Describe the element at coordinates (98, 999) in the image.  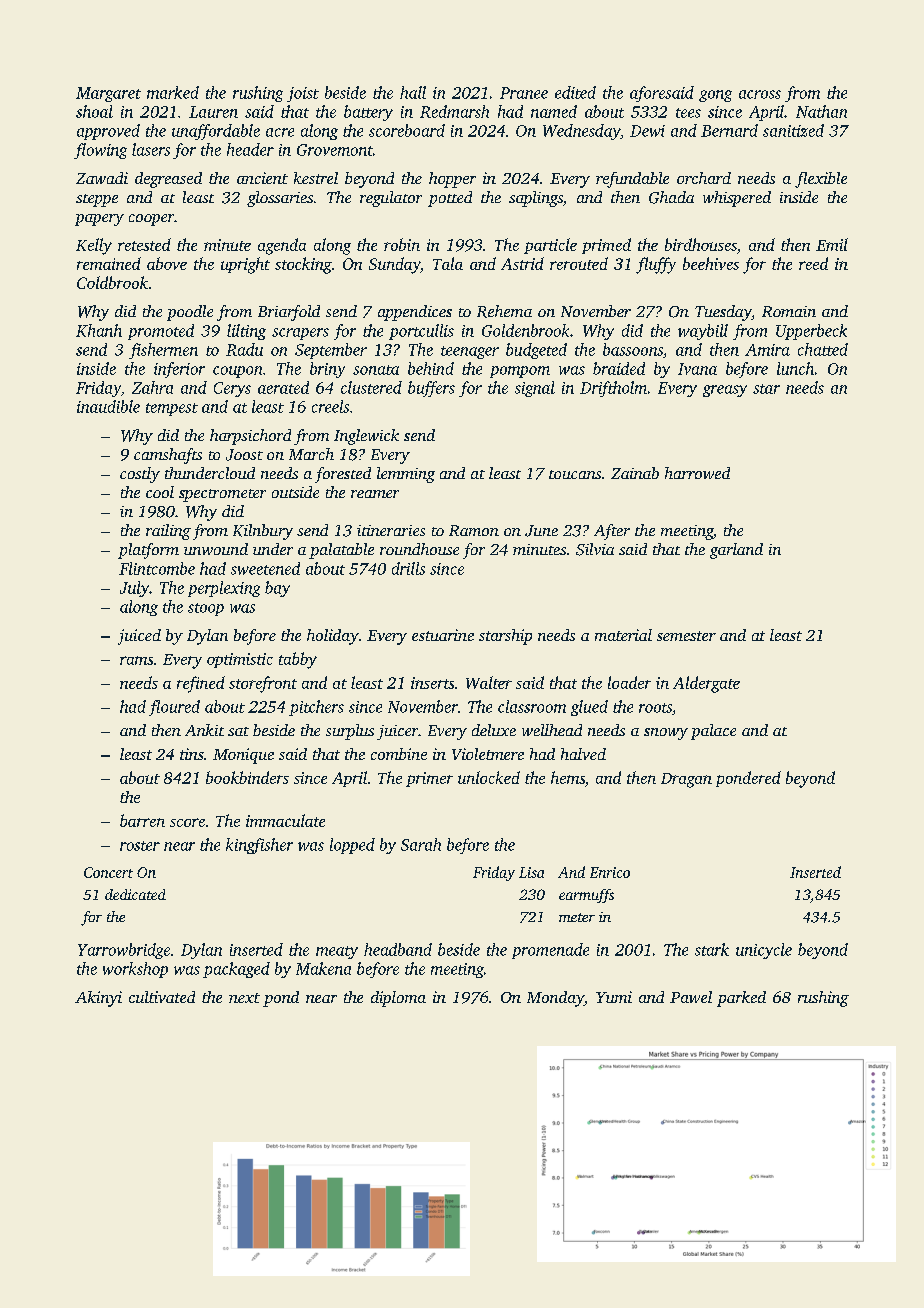
I see `Akinyi` at that location.
